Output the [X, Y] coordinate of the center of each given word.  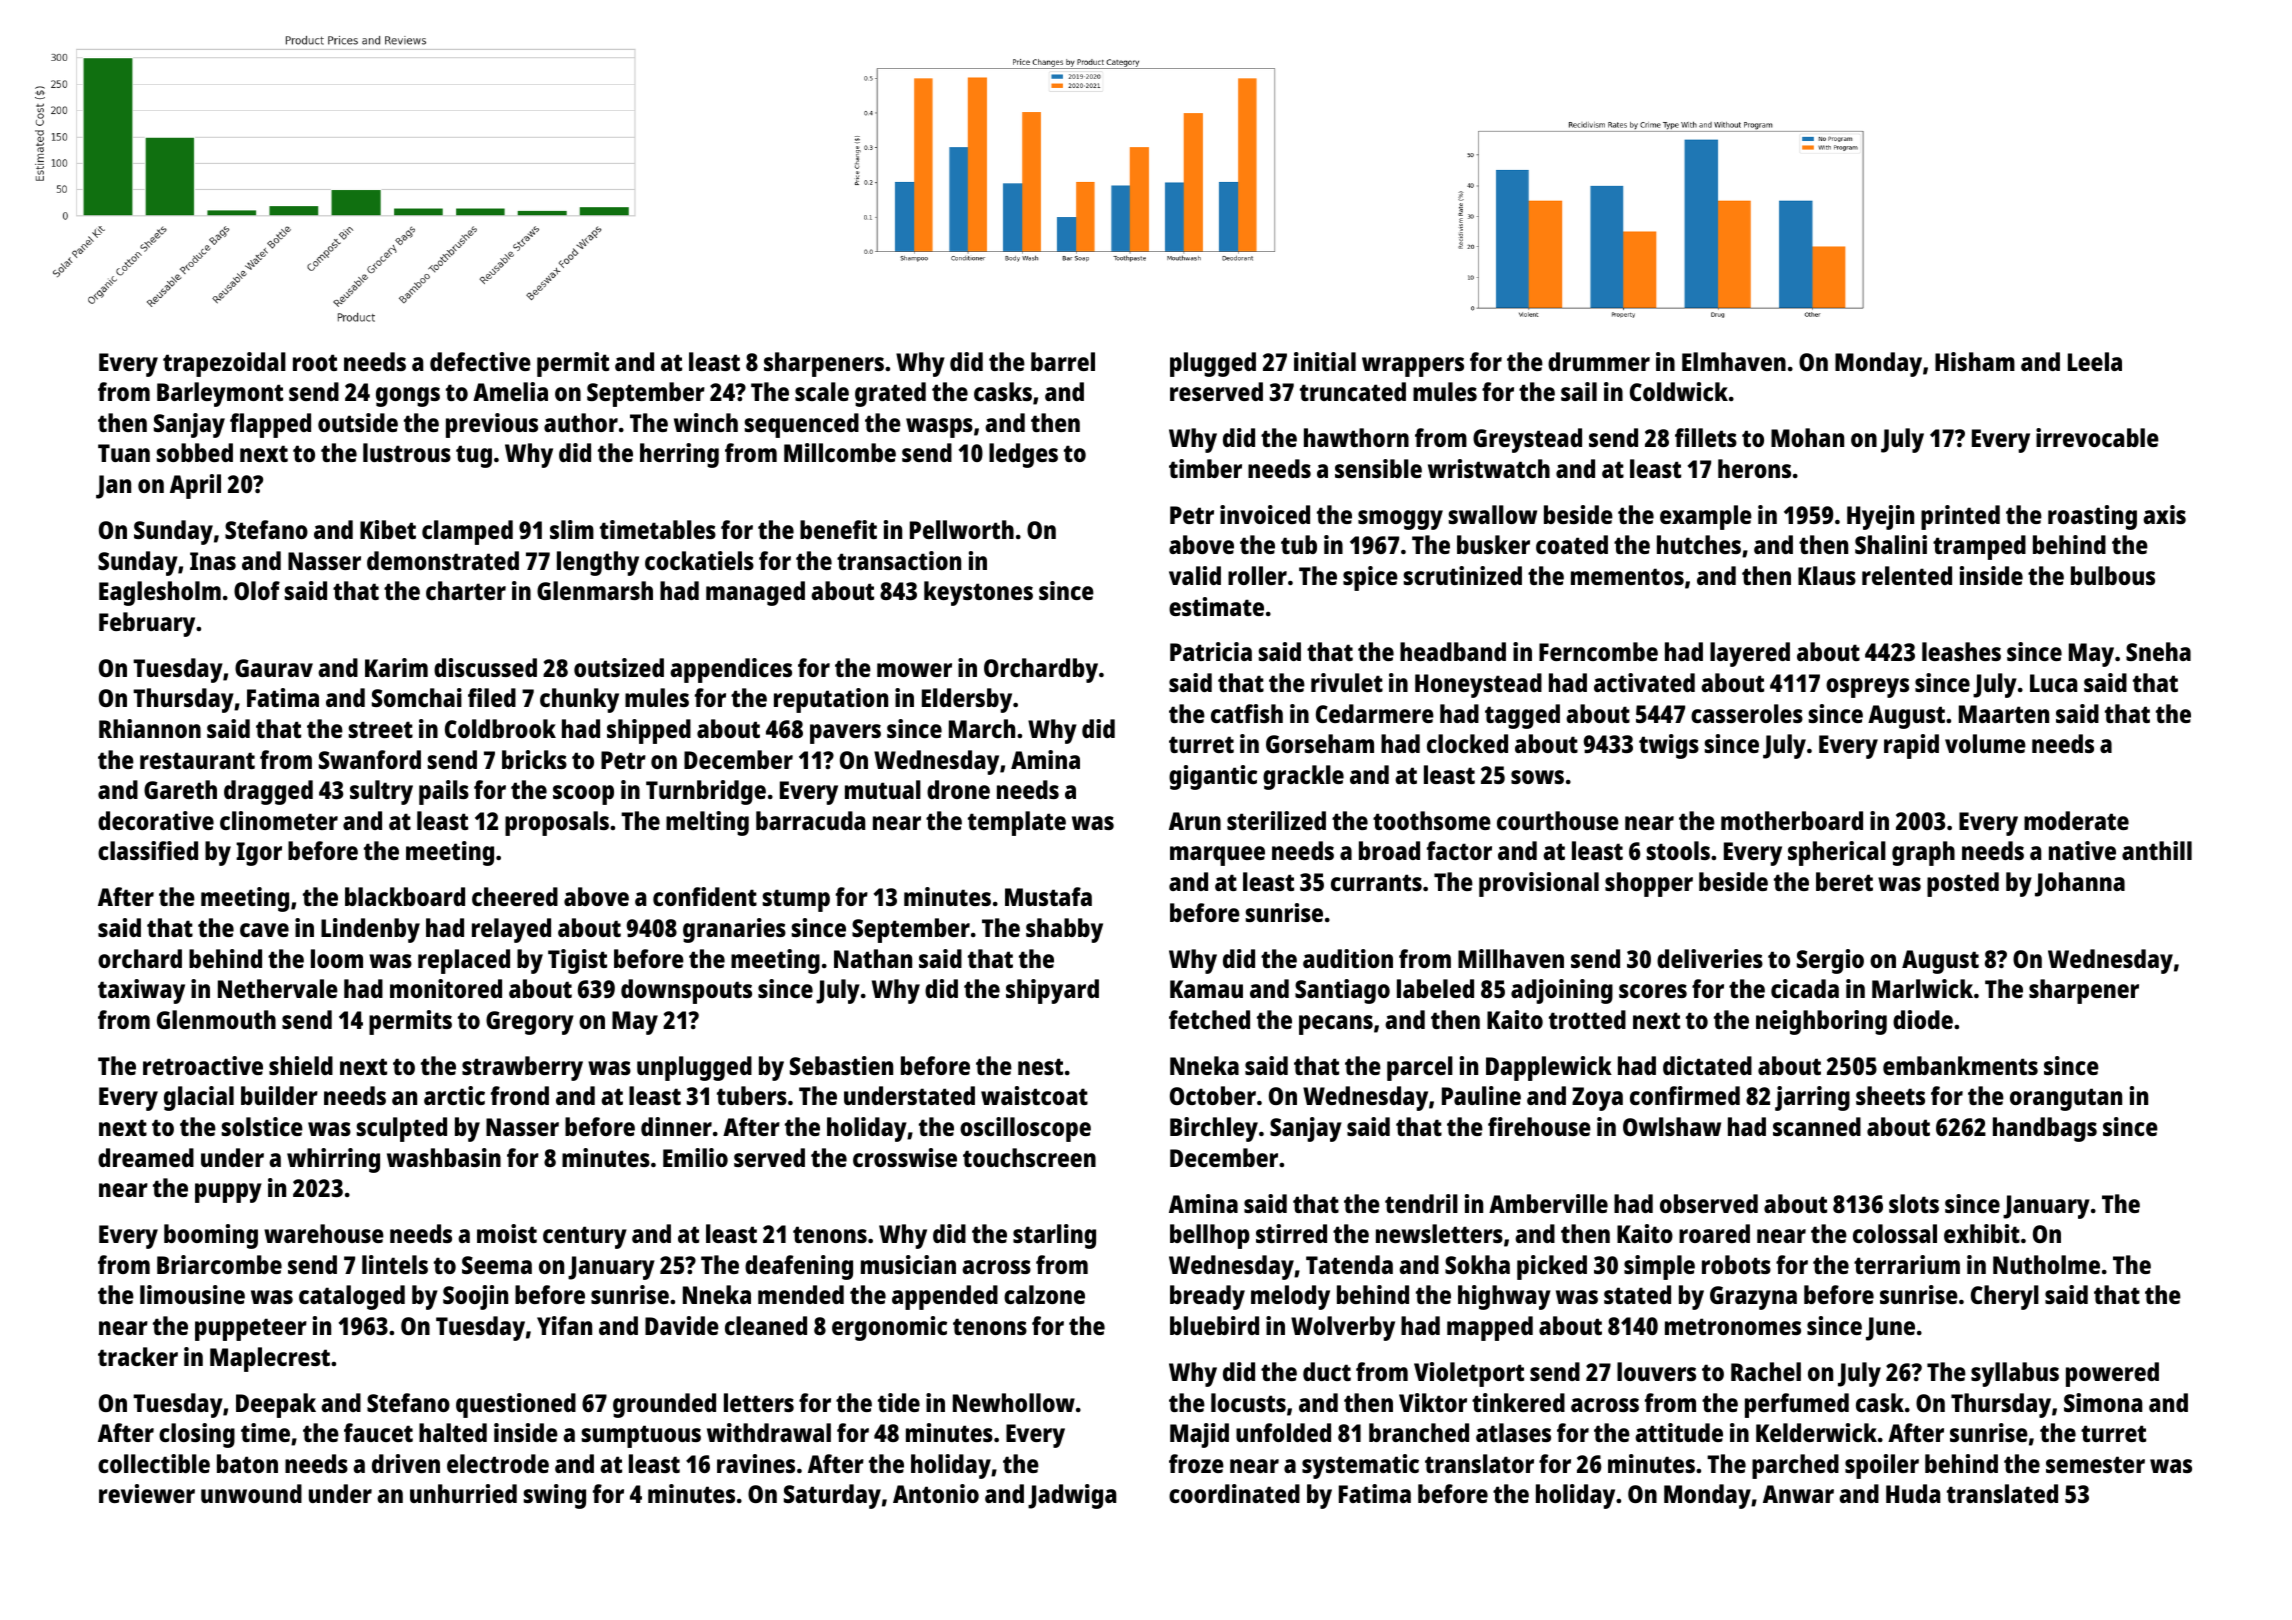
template [1017, 823]
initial [1325, 361]
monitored [446, 988]
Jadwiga [1072, 1496]
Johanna [2080, 884]
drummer [1599, 361]
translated [2002, 1493]
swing [555, 1496]
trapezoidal [224, 364]
